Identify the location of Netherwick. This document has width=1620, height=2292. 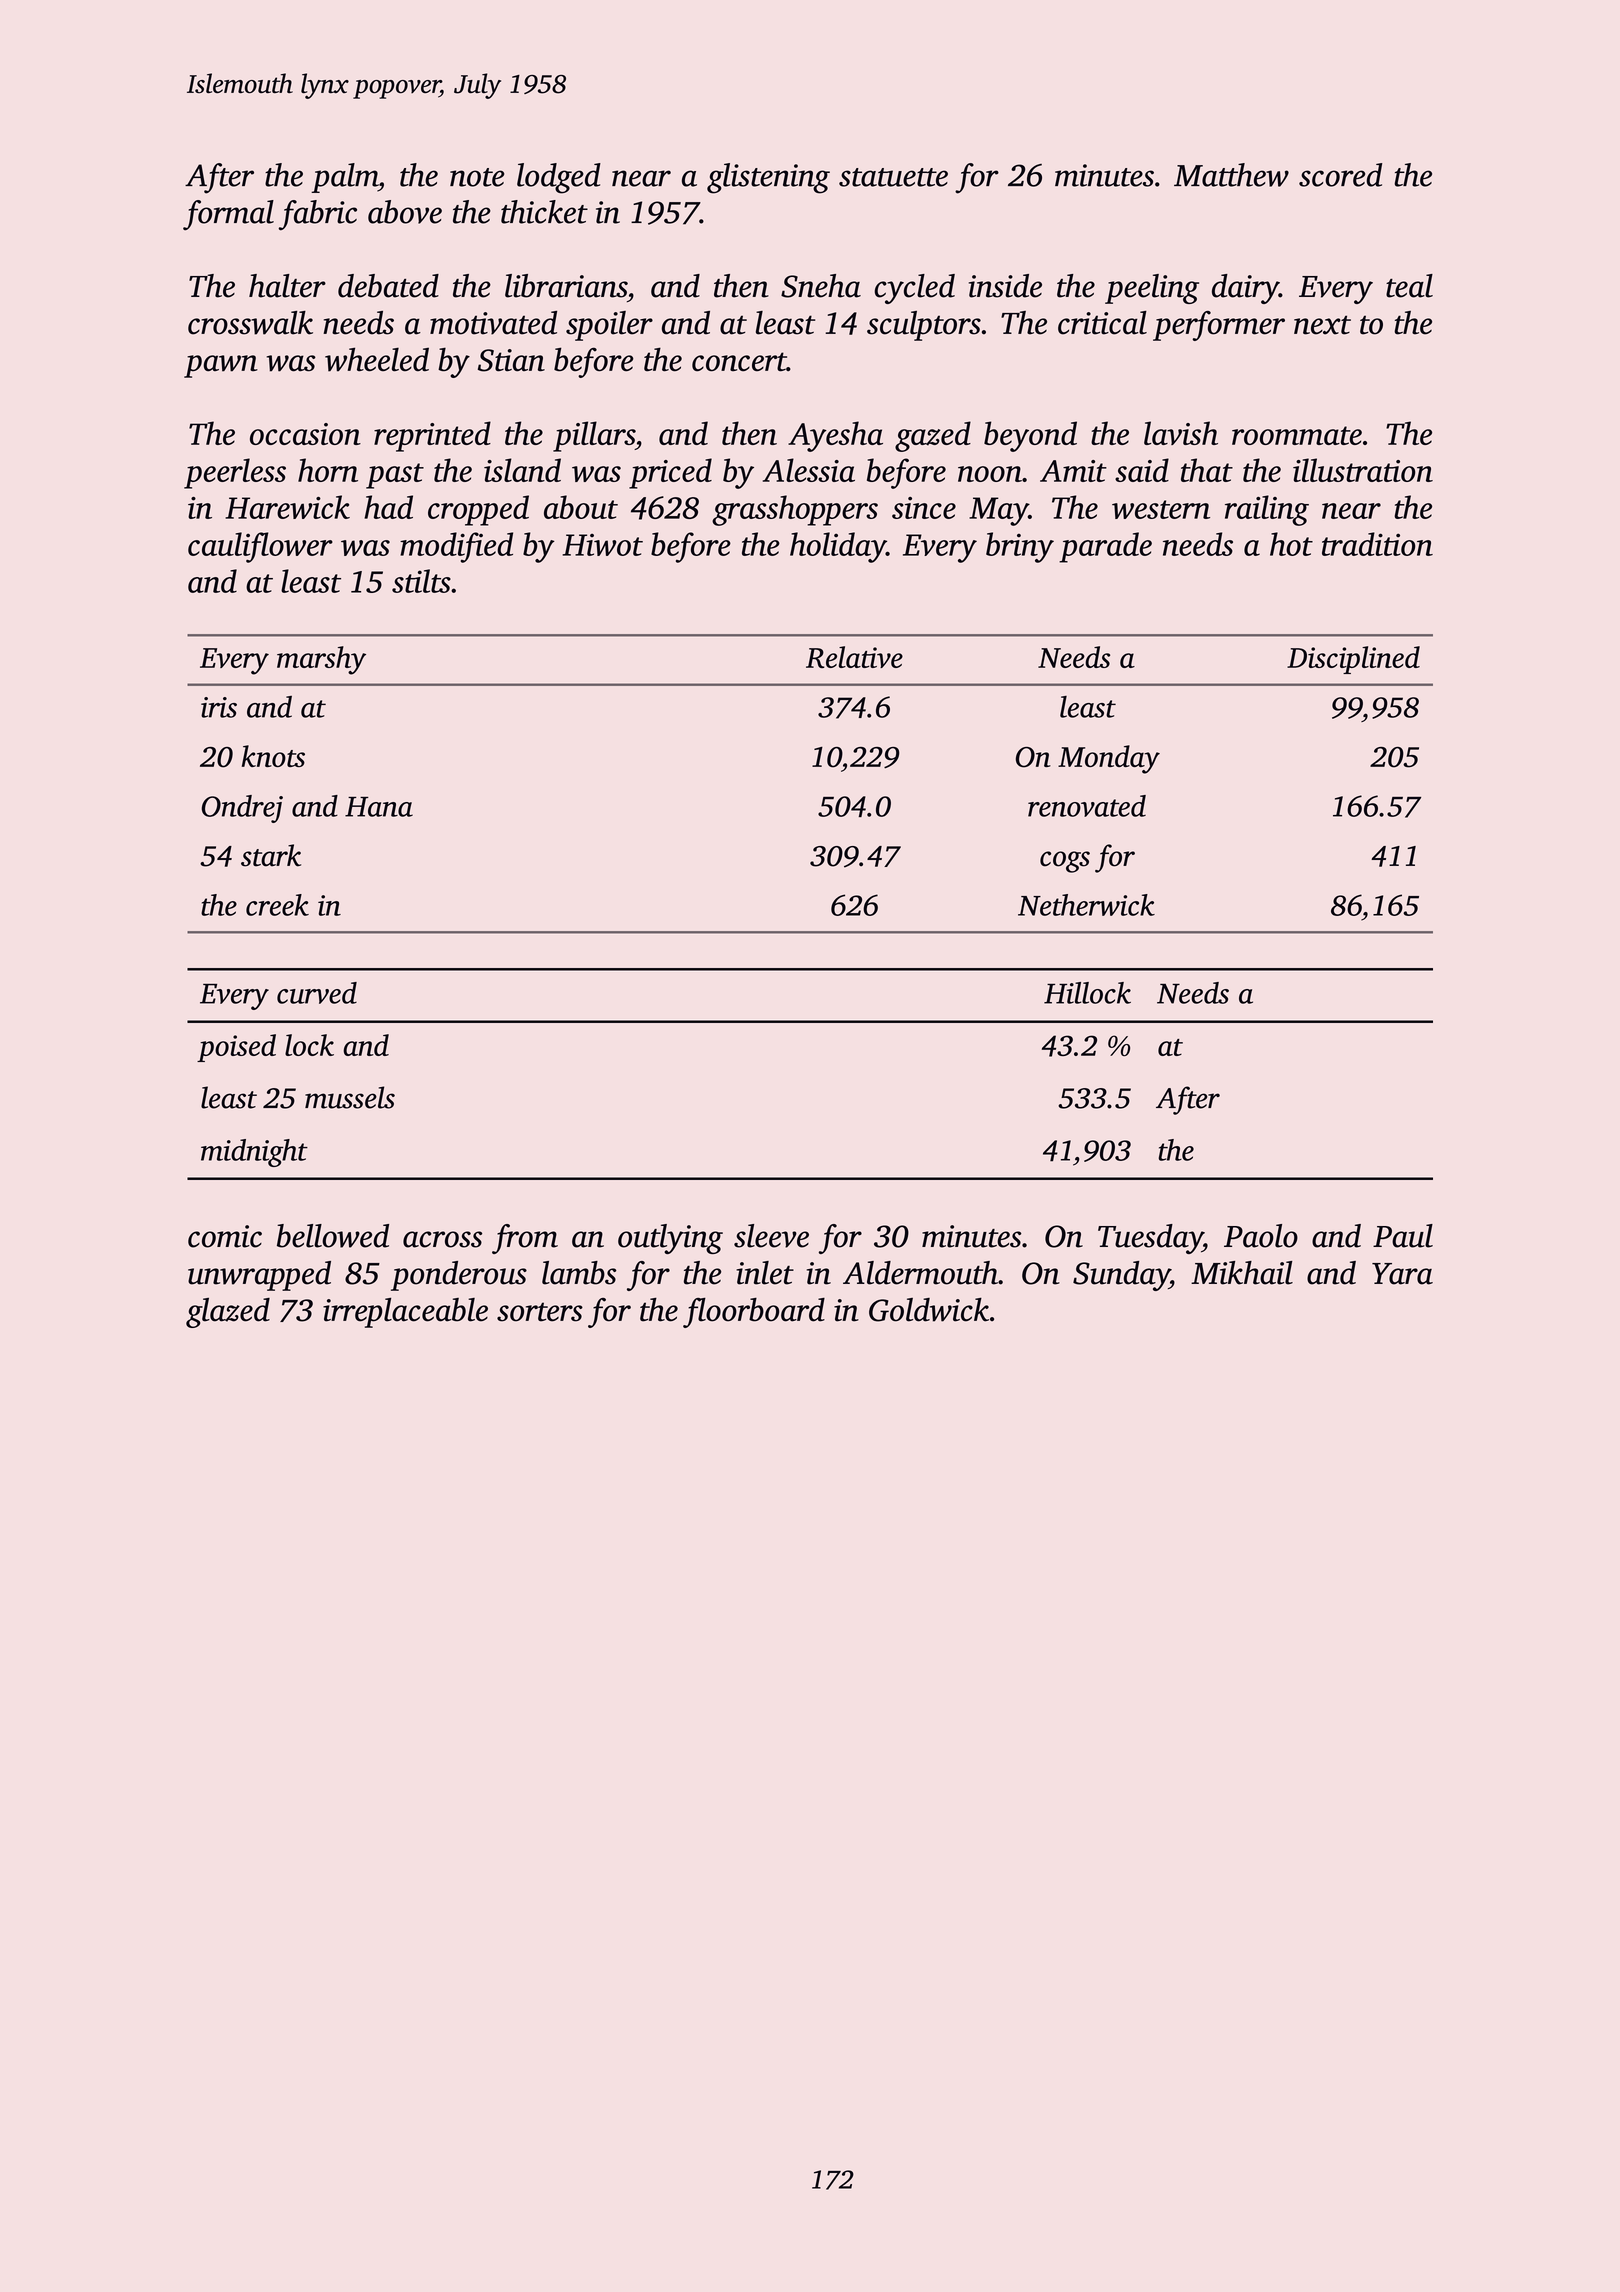
(1086, 905).
